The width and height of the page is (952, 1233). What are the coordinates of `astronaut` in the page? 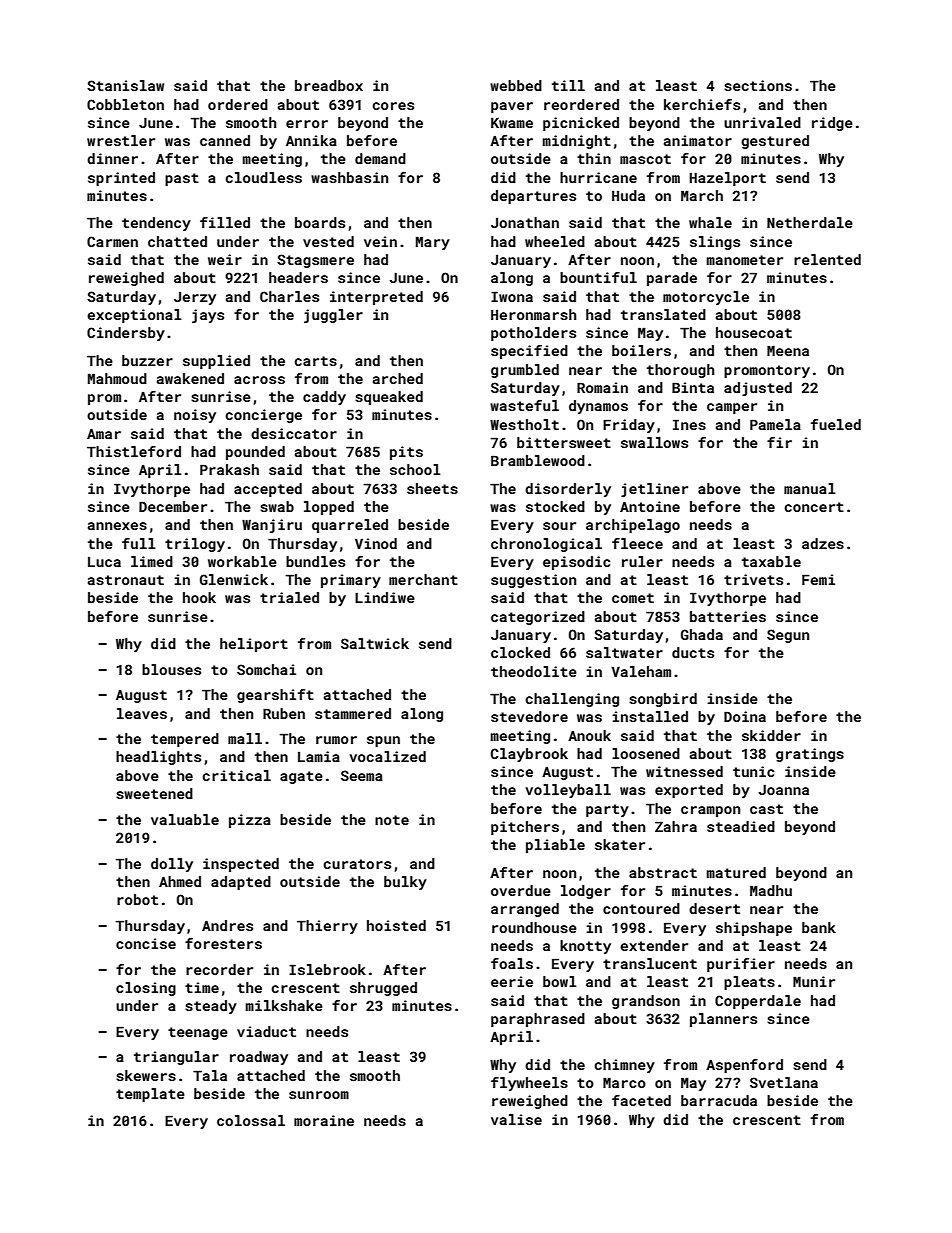 It's located at (126, 580).
